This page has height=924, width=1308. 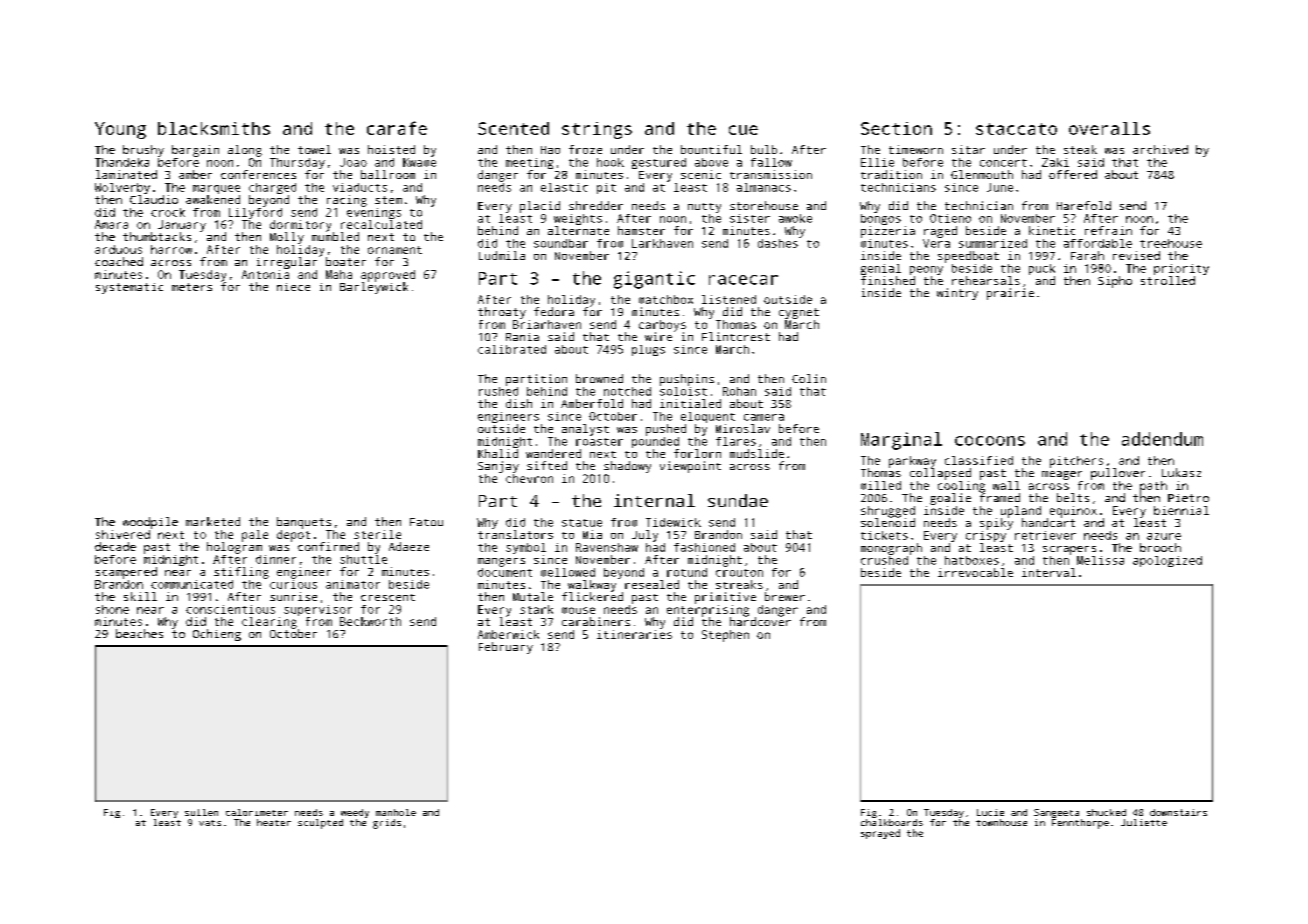 I want to click on Lucie, so click(x=990, y=812).
